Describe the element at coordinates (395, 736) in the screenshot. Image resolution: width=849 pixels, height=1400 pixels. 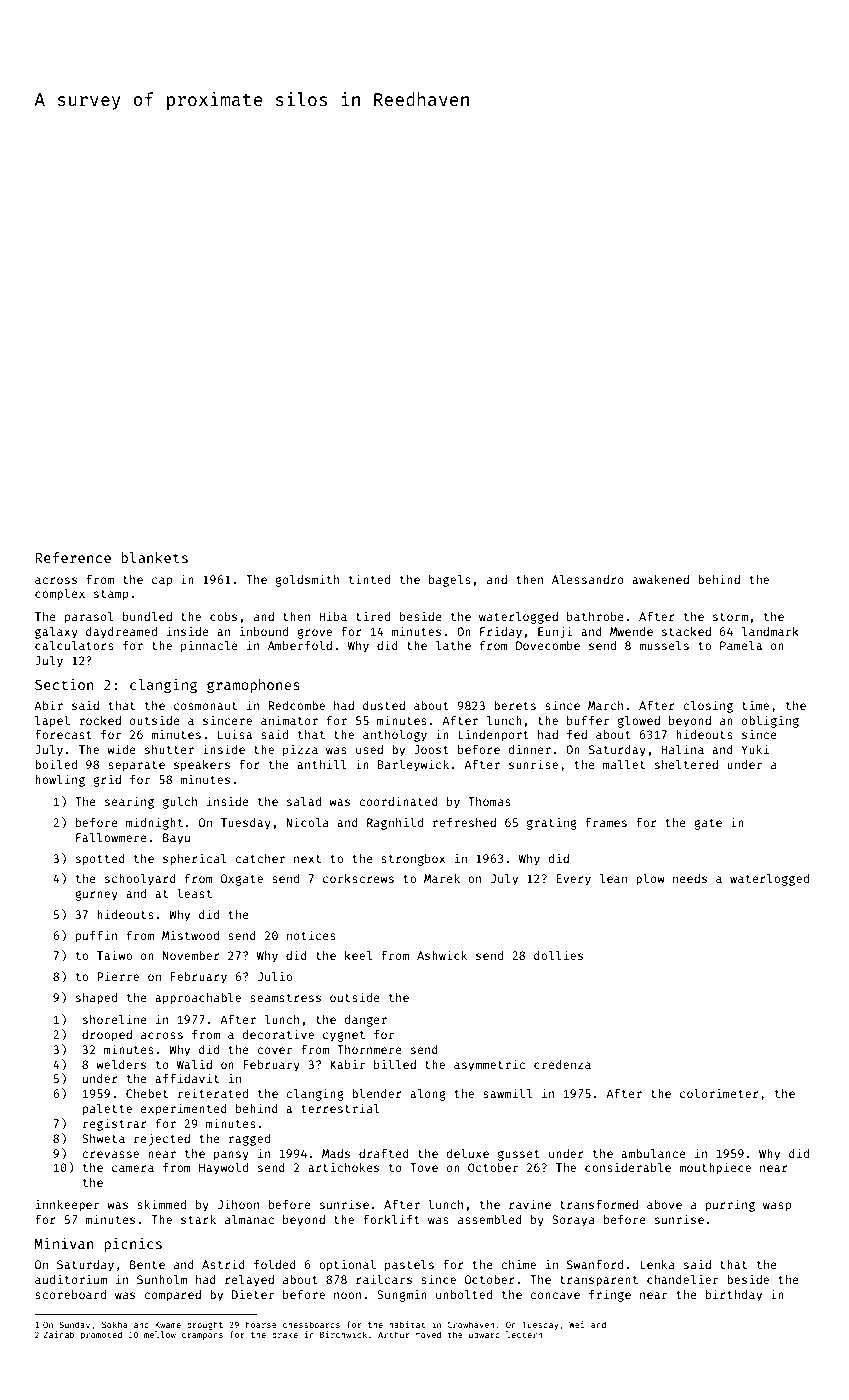
I see `anthology` at that location.
